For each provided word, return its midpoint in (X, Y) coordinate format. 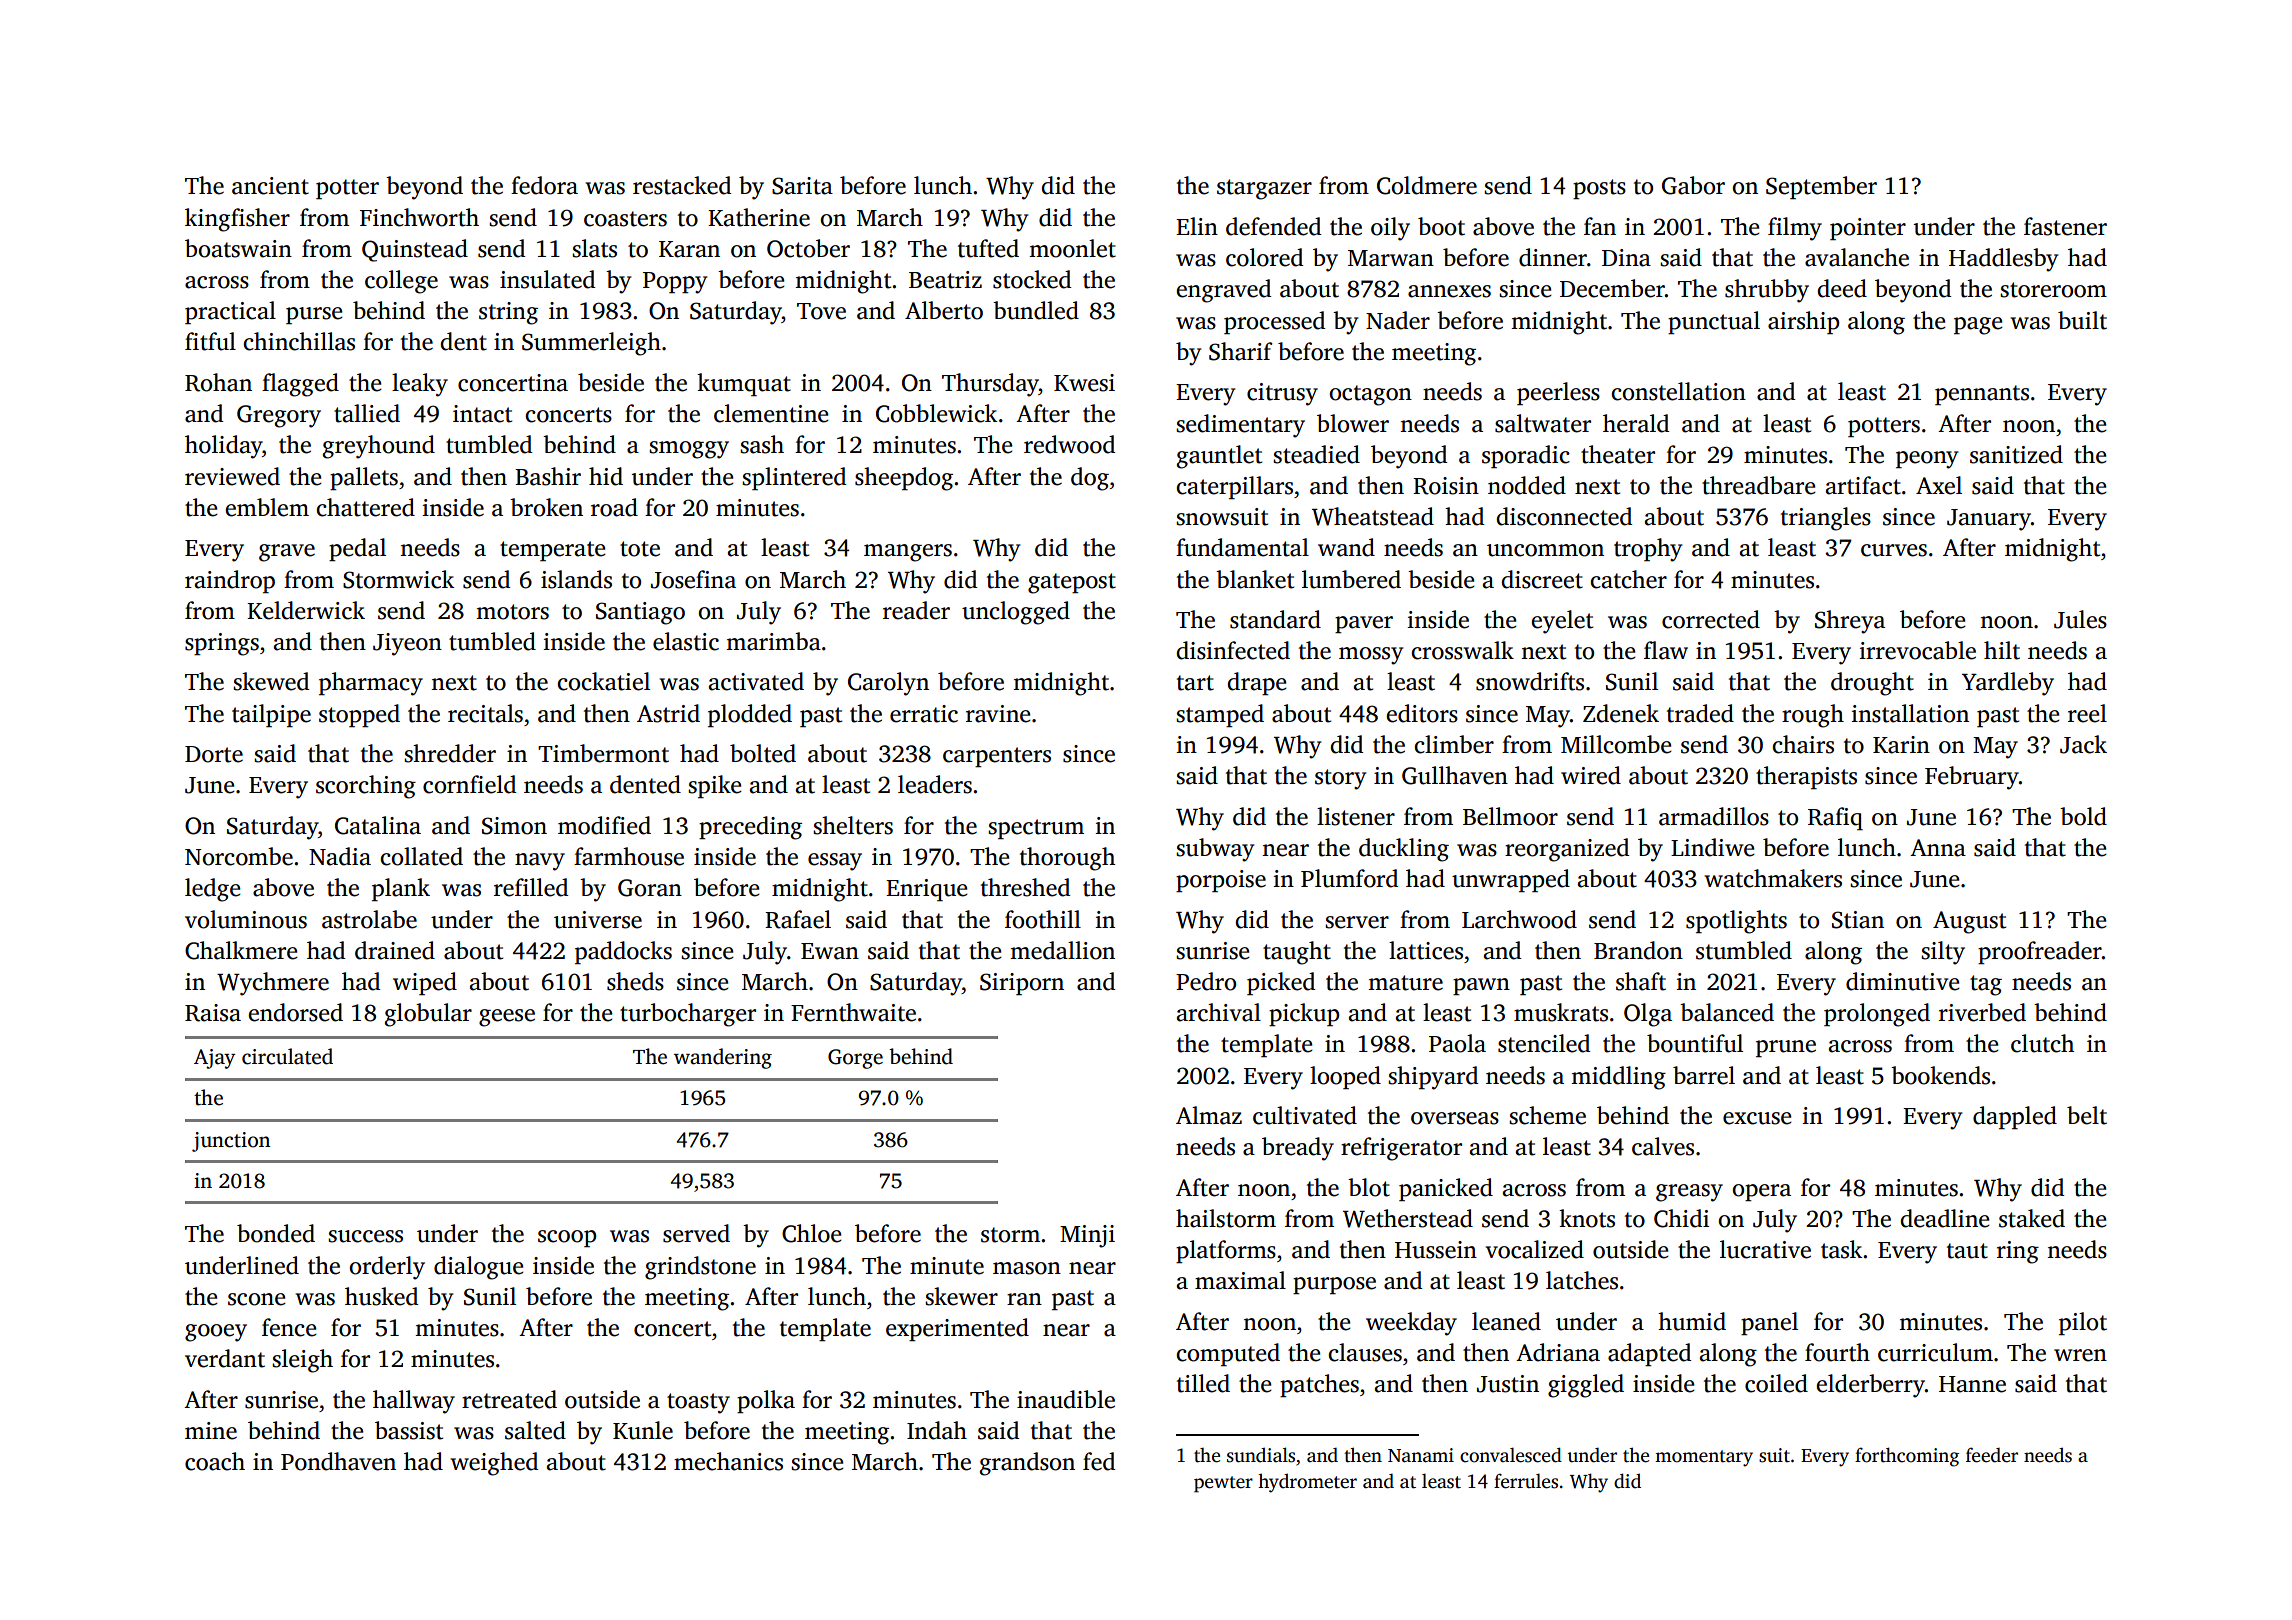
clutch (2042, 1043)
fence (289, 1327)
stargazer (1264, 189)
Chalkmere (241, 950)
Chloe (812, 1233)
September (1821, 187)
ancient (270, 186)
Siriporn (1022, 984)
